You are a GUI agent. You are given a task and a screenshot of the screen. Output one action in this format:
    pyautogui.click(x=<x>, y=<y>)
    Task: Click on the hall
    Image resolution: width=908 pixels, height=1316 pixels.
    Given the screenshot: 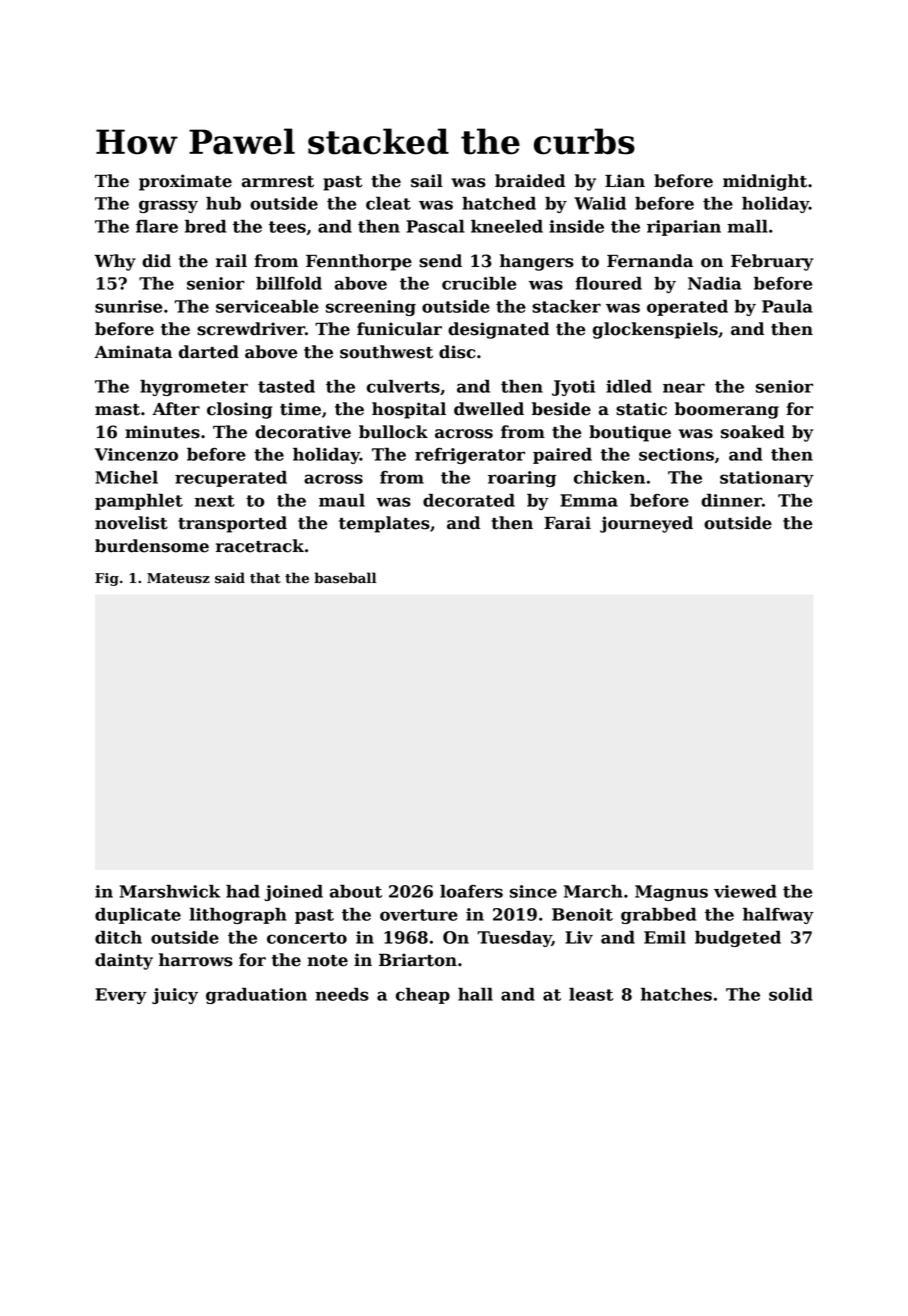 What is the action you would take?
    pyautogui.click(x=475, y=994)
